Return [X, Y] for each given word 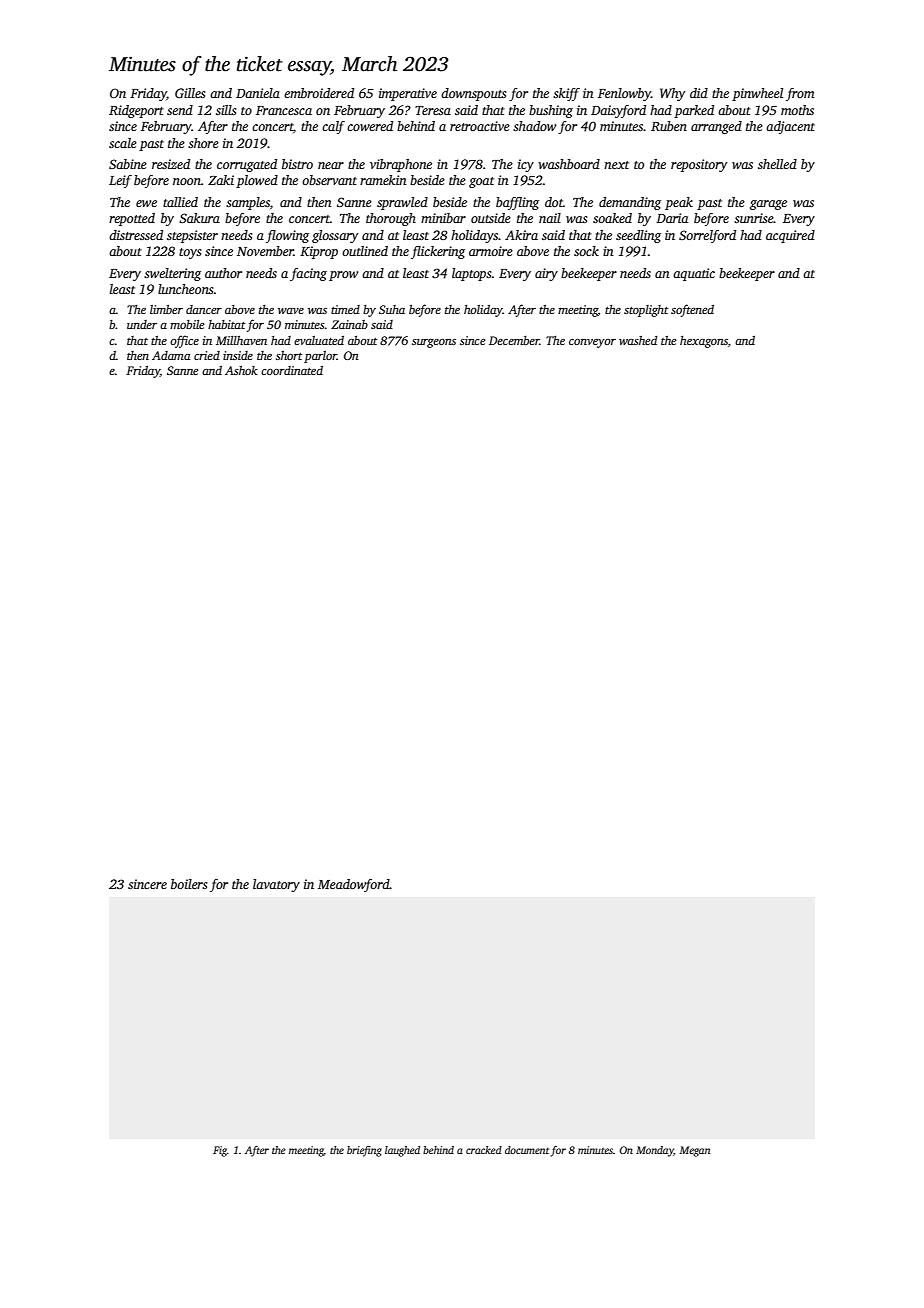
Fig [220, 1151]
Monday [655, 1151]
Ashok [241, 370]
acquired [790, 236]
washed [638, 340]
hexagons [704, 342]
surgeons [434, 343]
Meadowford [354, 885]
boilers [189, 884]
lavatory [276, 885]
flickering [438, 252]
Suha [392, 309]
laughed [402, 1151]
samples [248, 203]
